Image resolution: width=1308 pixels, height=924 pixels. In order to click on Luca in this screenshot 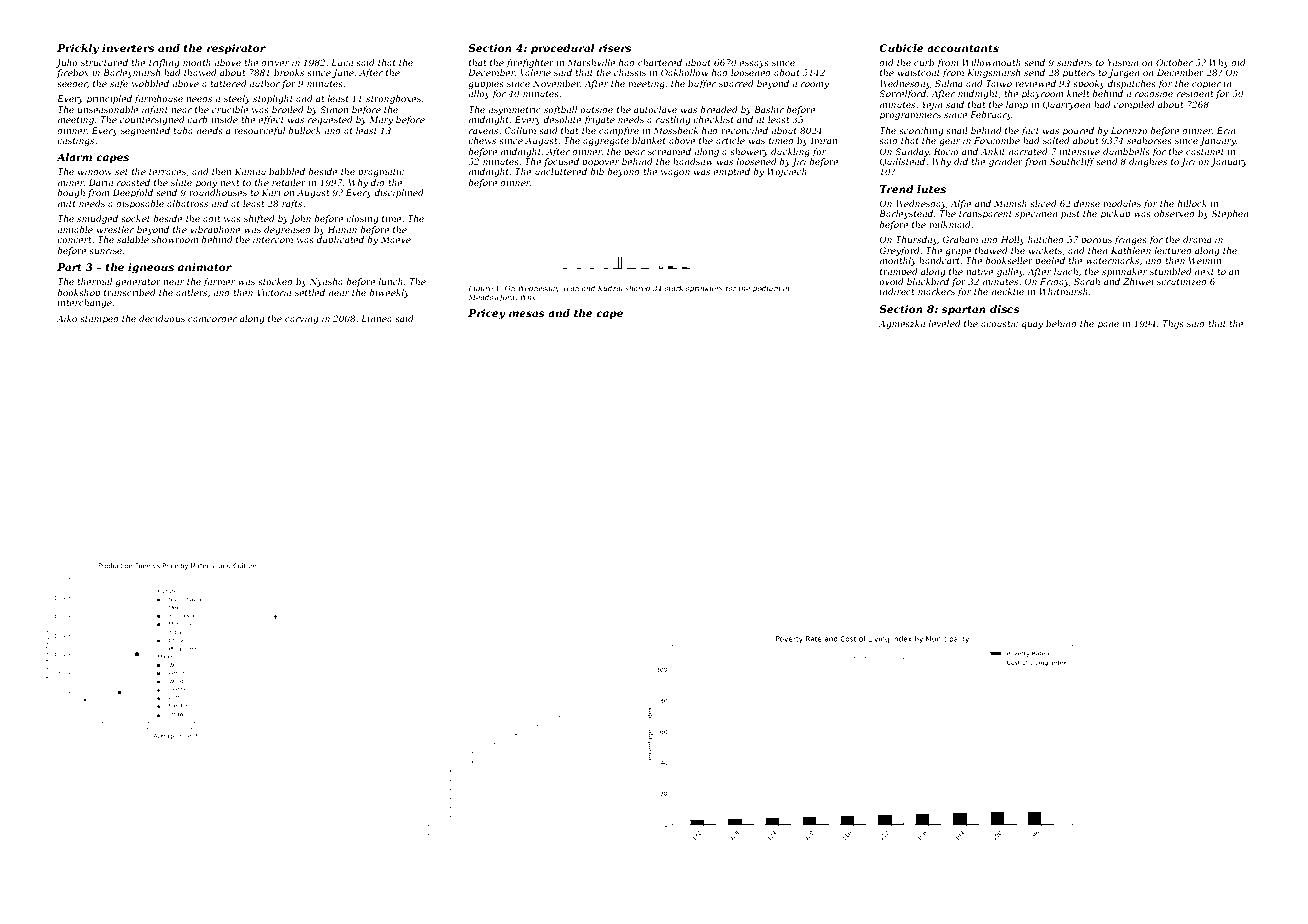, I will do `click(342, 62)`.
